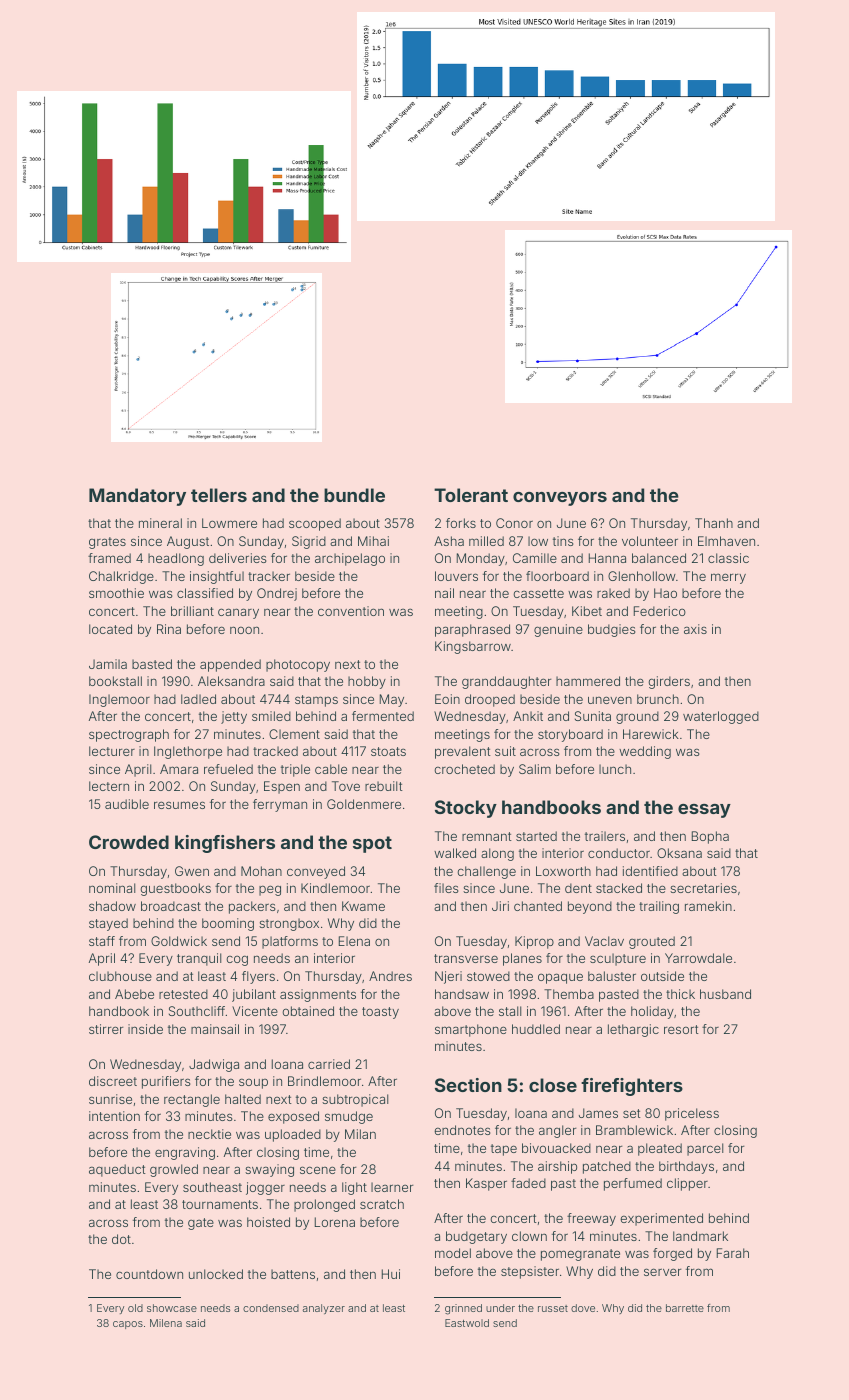 This screenshot has height=1400, width=849. Describe the element at coordinates (530, 1272) in the screenshot. I see `stepsister` at that location.
